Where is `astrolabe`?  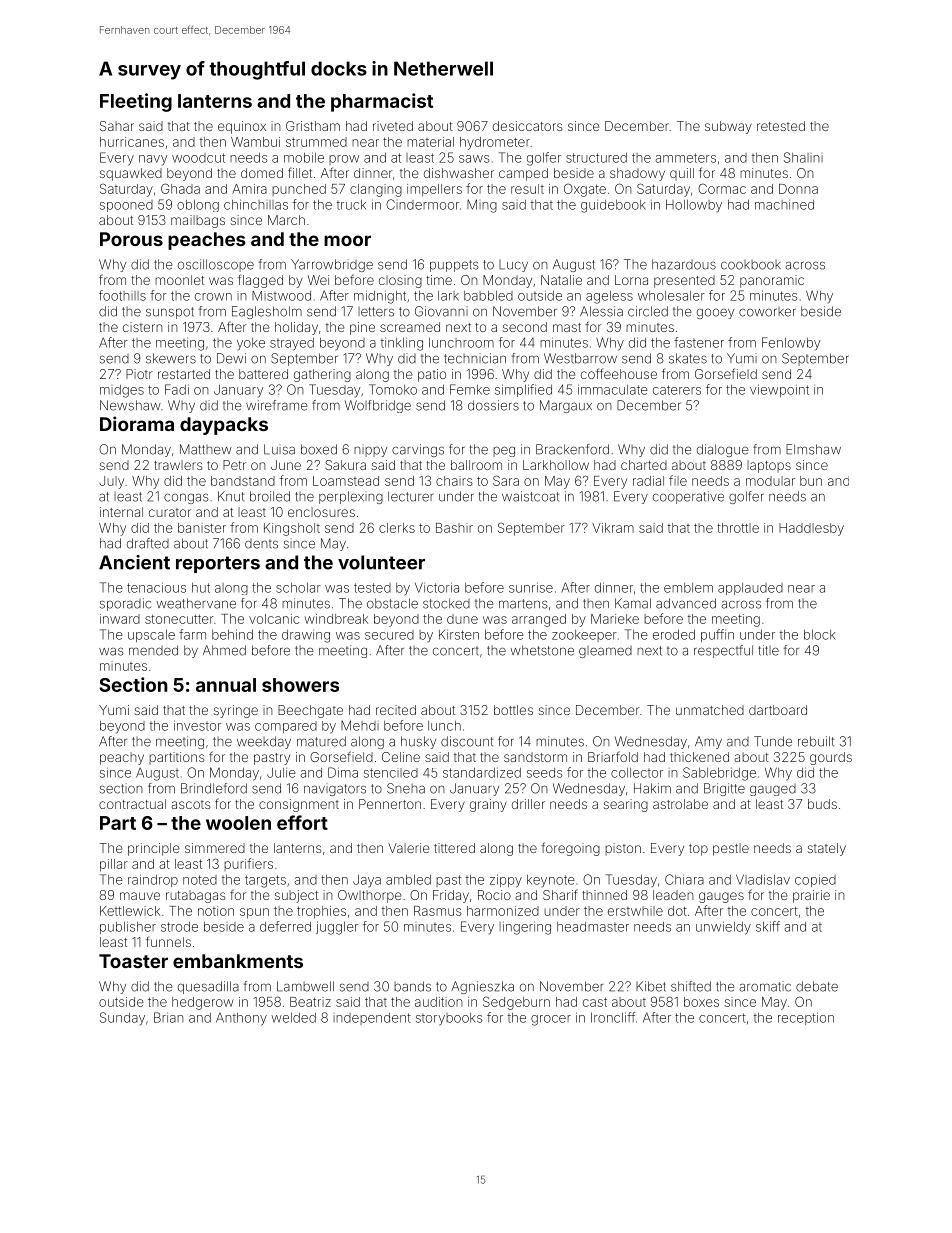 astrolabe is located at coordinates (680, 804).
